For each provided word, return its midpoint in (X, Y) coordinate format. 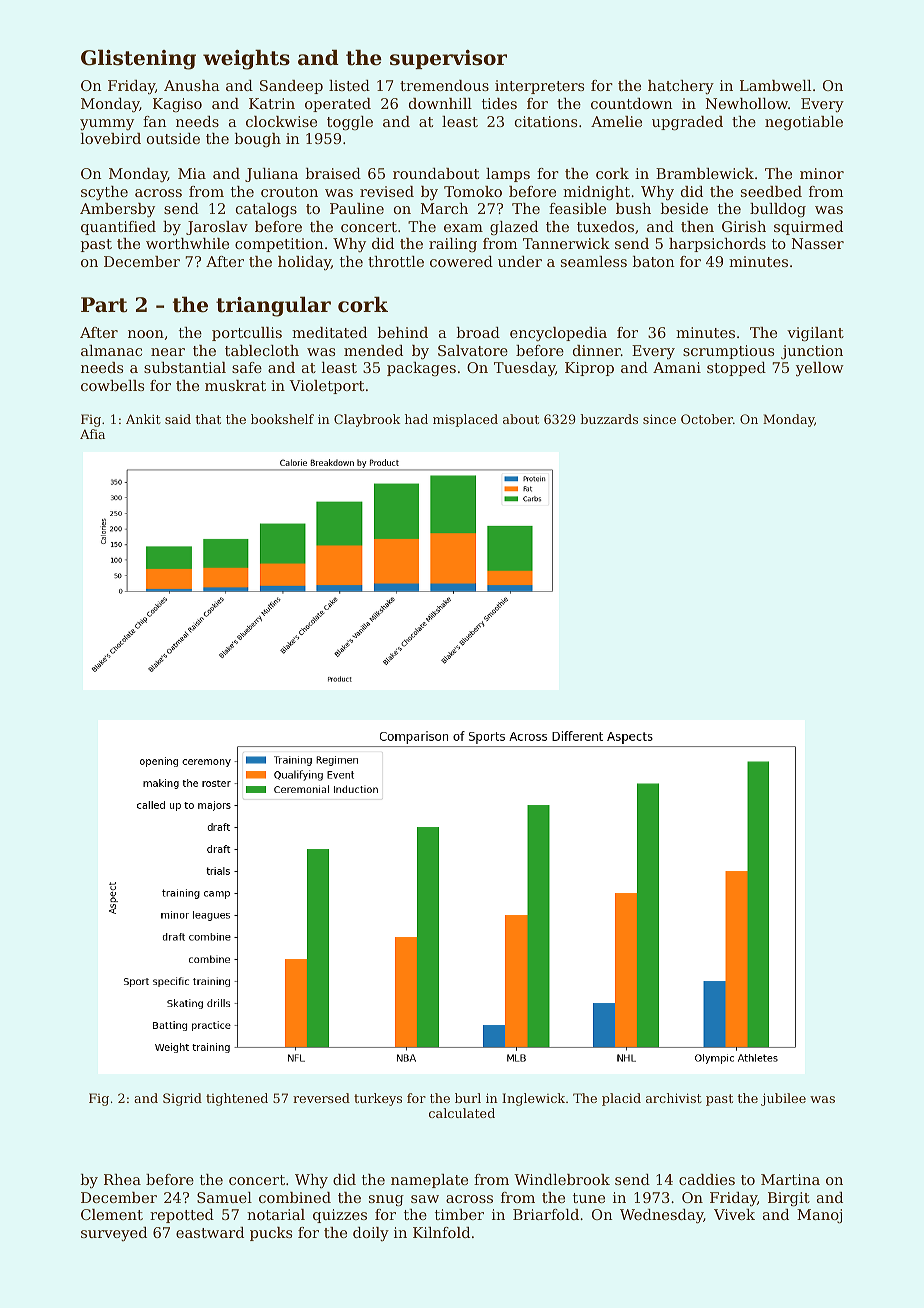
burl (468, 1098)
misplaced (465, 420)
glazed (514, 228)
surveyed (114, 1234)
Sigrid (182, 1099)
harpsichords (717, 245)
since (659, 419)
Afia (92, 434)
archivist (674, 1098)
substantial (185, 367)
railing (453, 245)
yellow (820, 369)
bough (258, 140)
